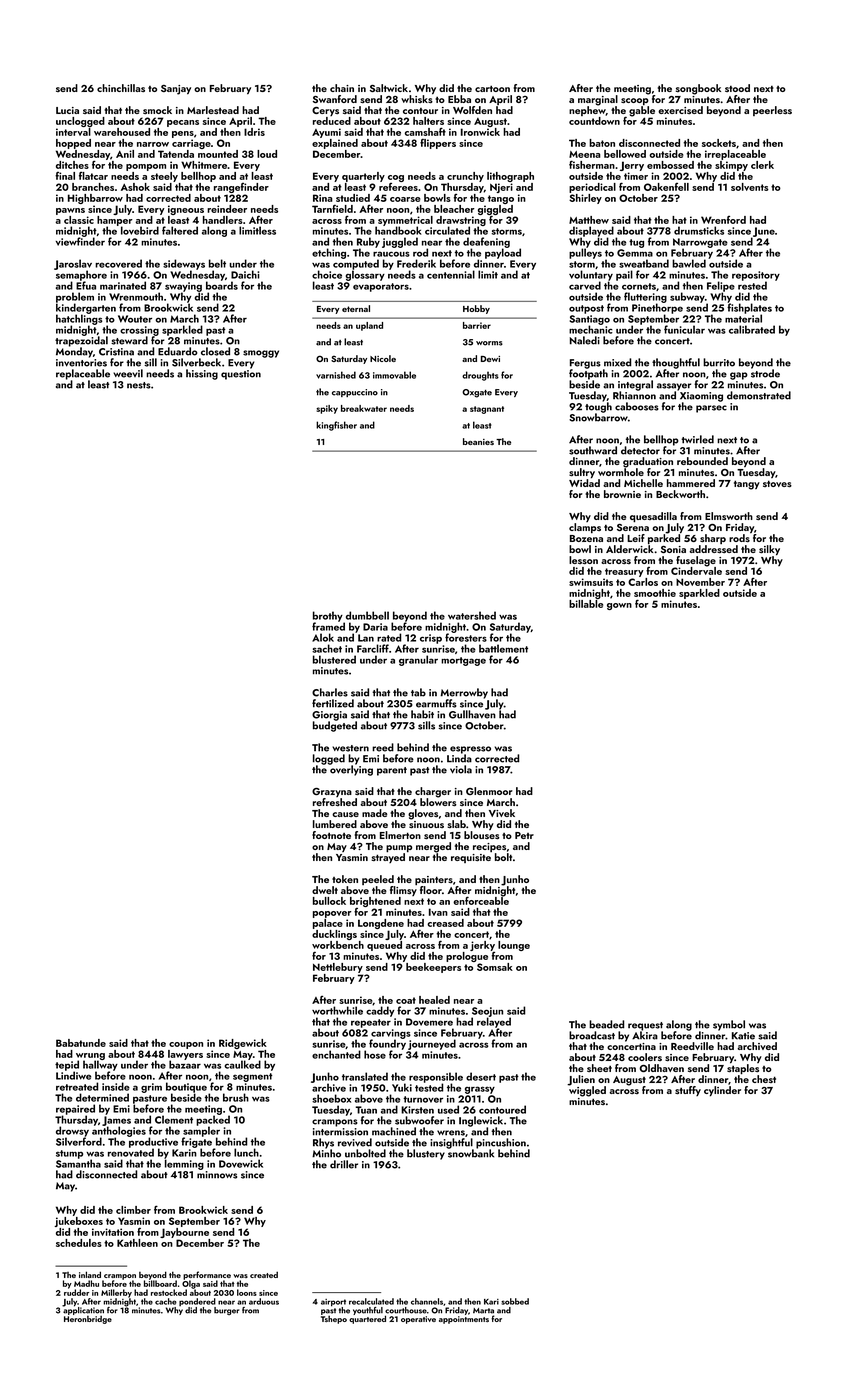  I want to click on Dewi, so click(490, 359).
